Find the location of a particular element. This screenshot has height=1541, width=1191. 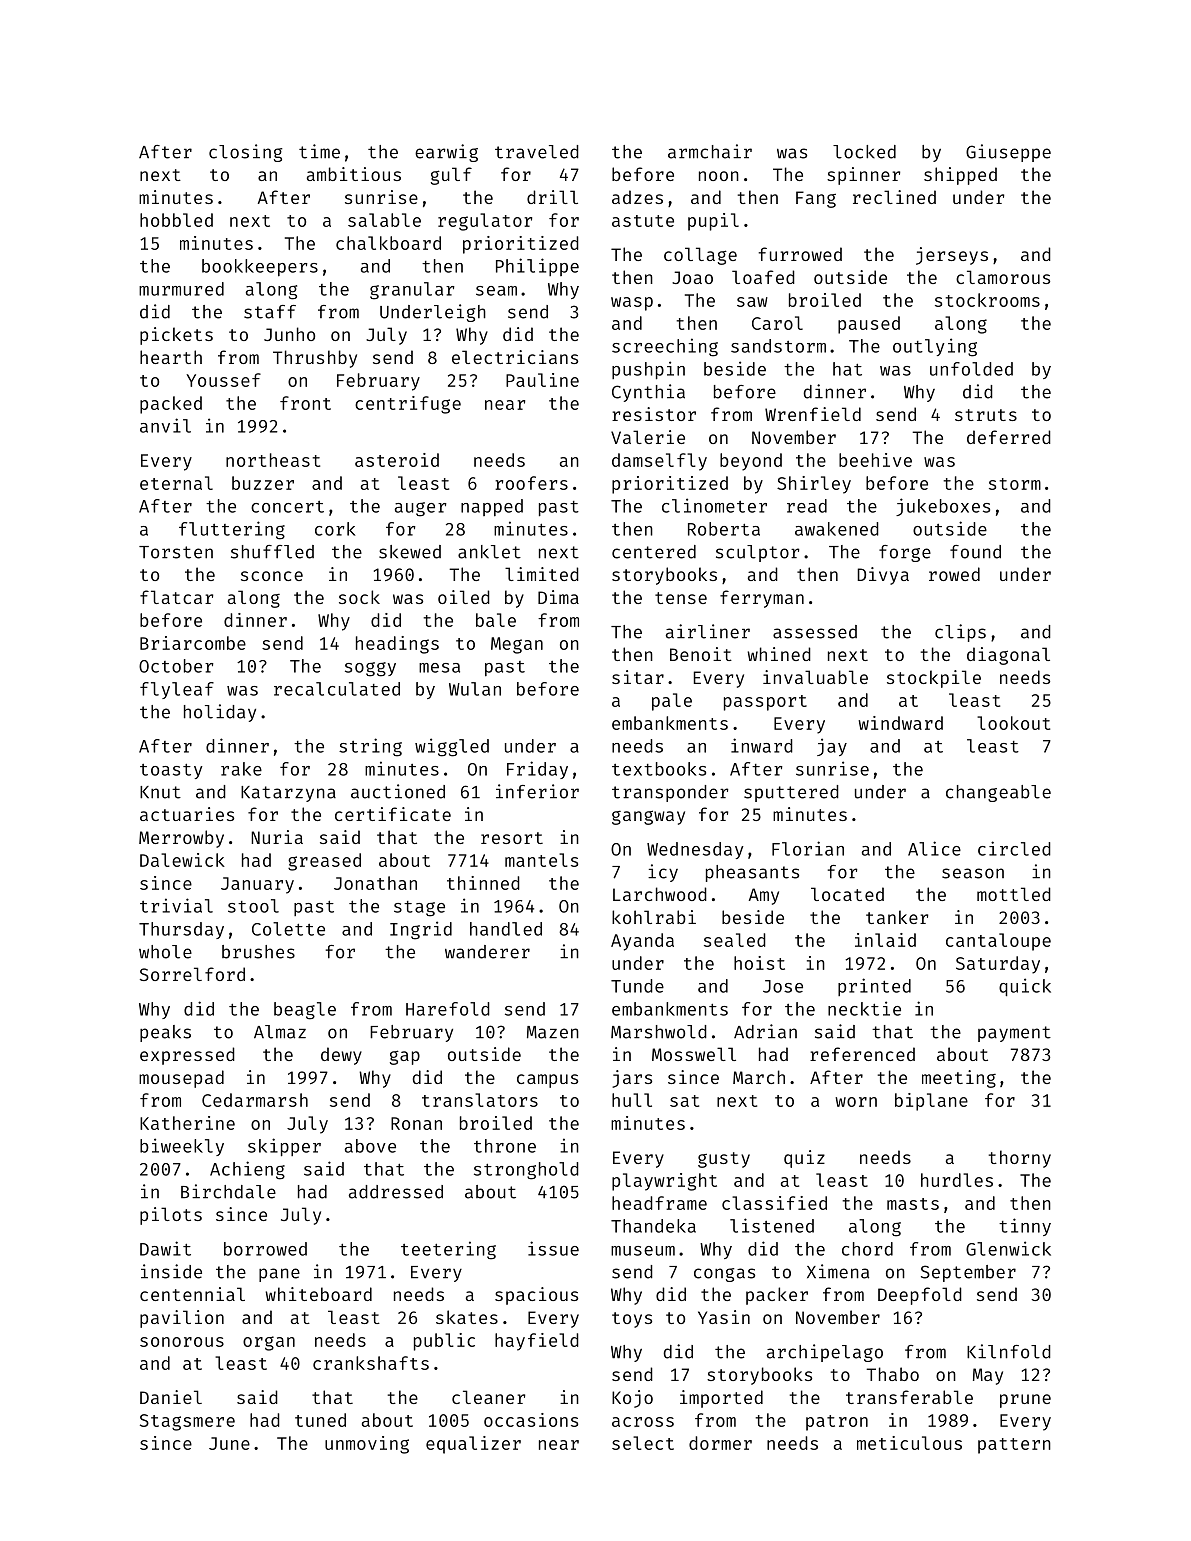

centrifuge is located at coordinates (408, 405).
